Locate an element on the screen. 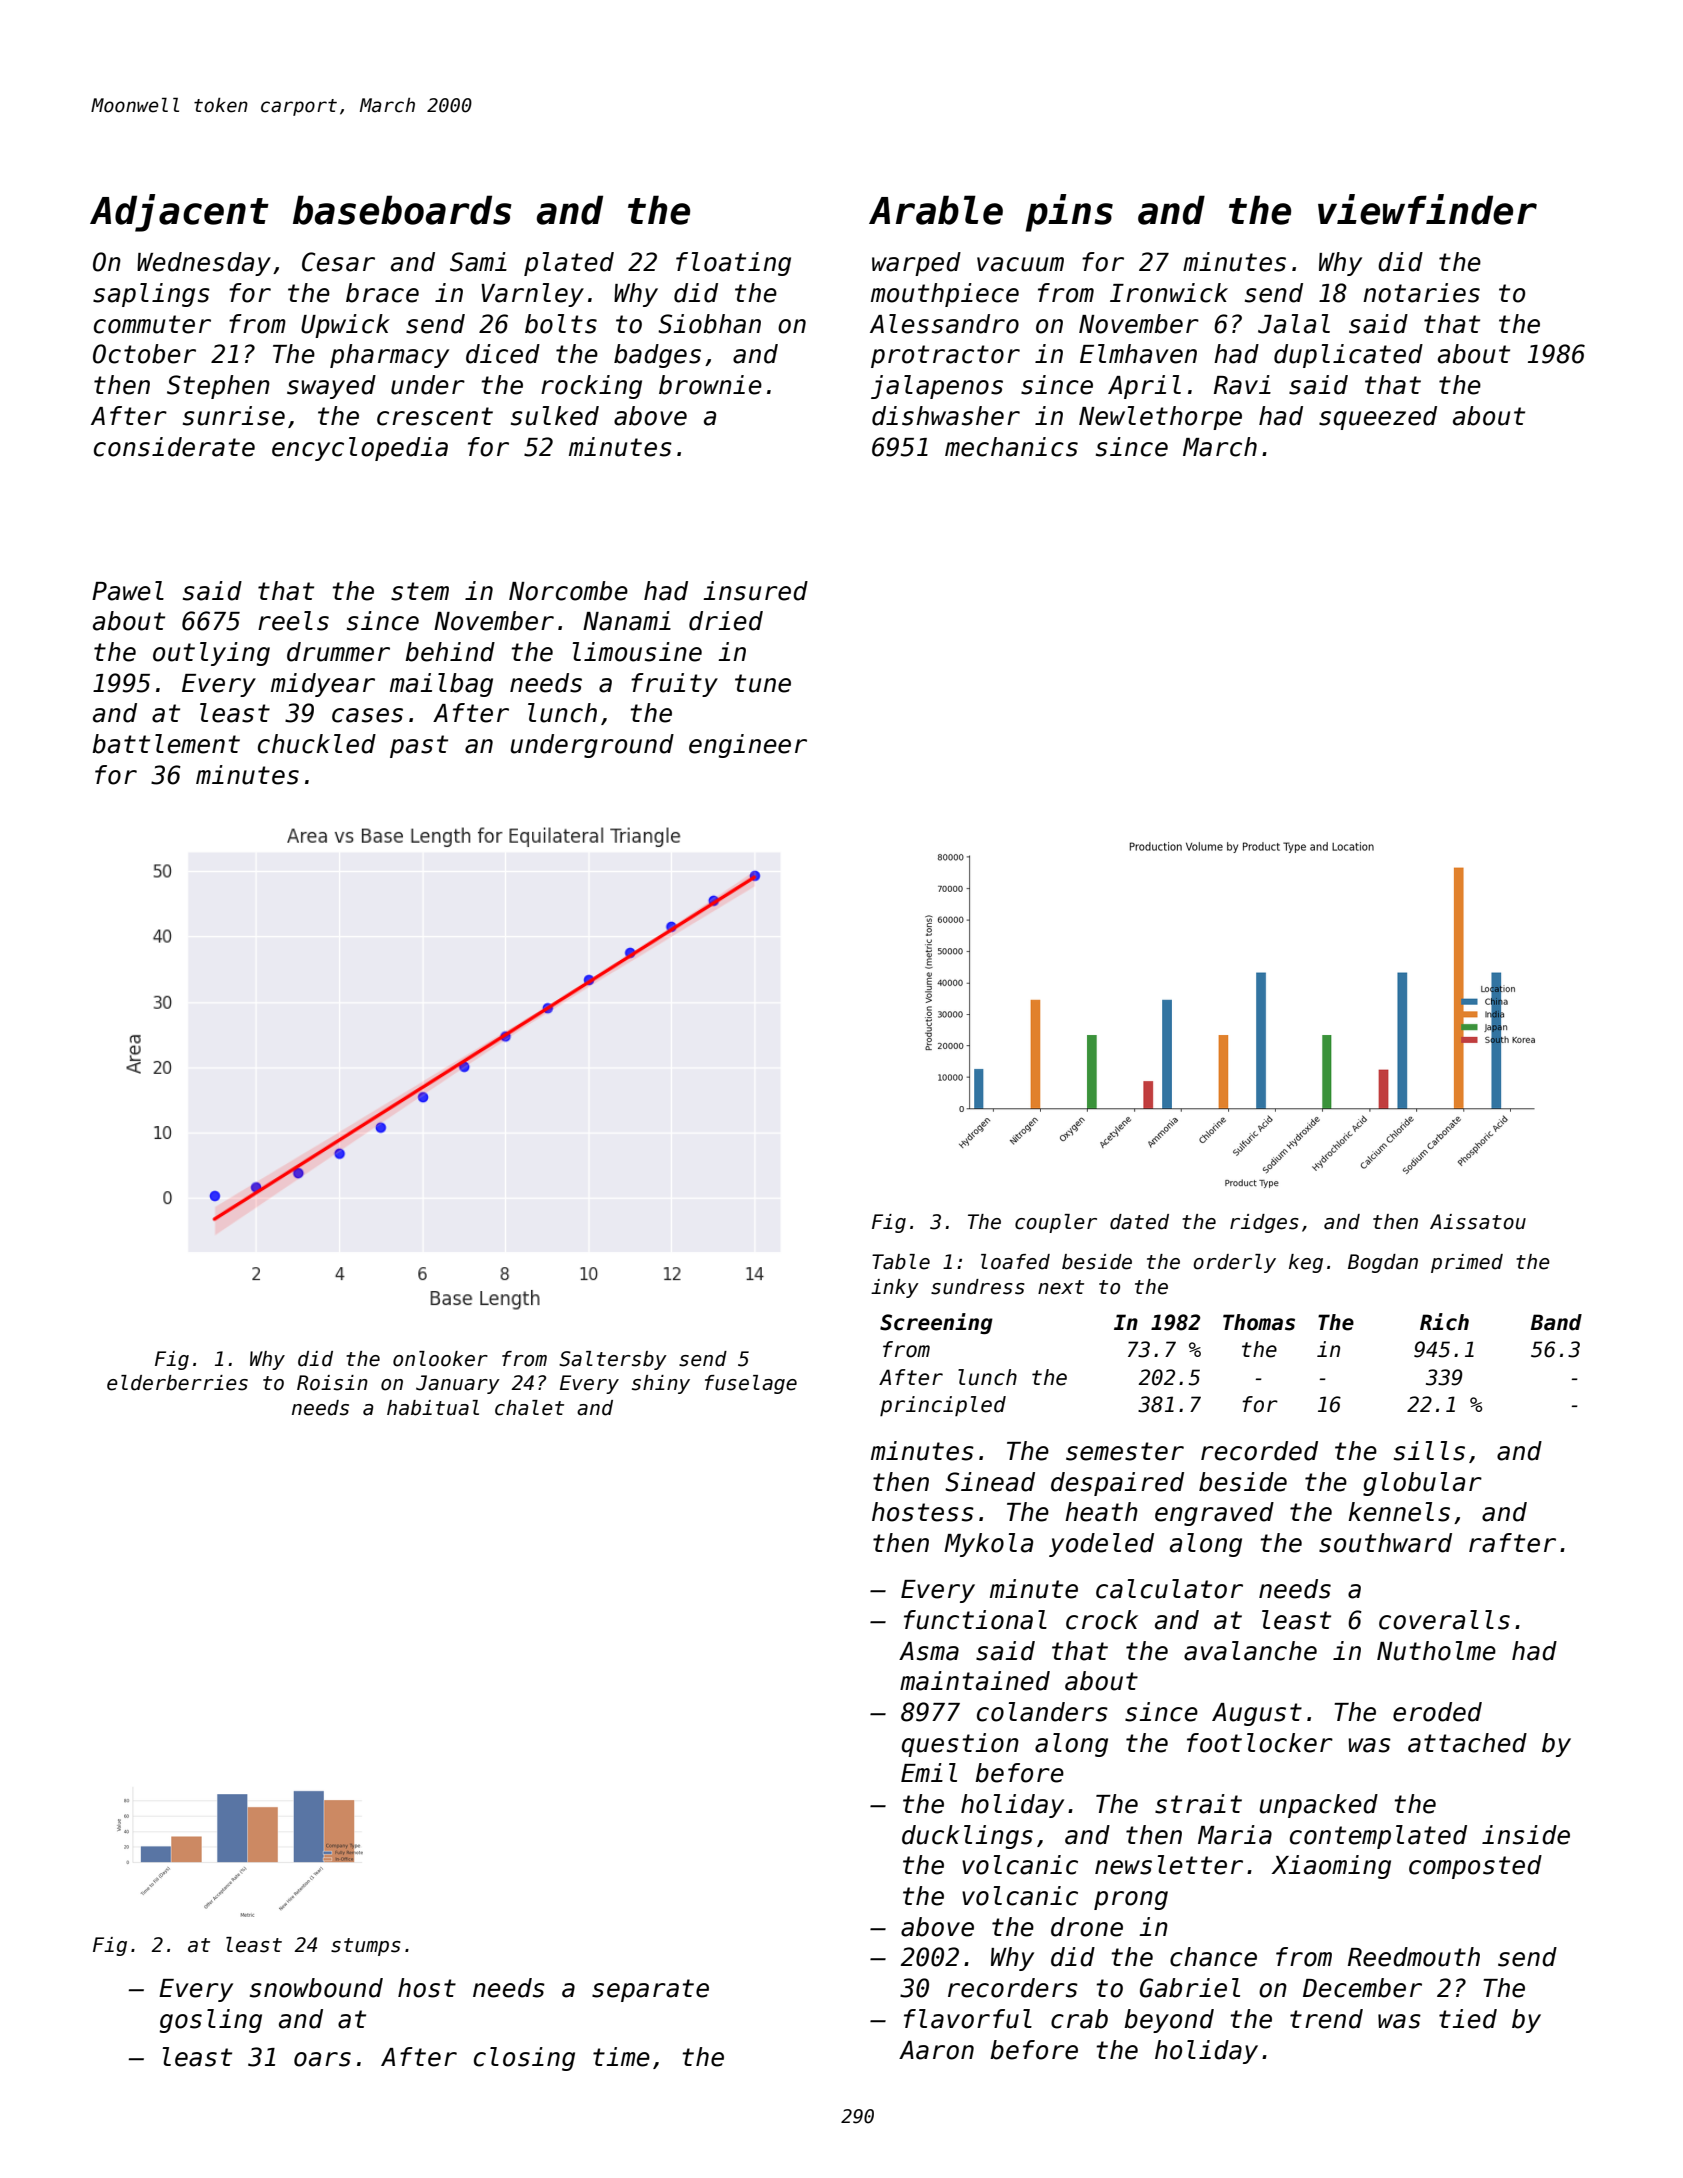 The height and width of the screenshot is (2178, 1683). saplings is located at coordinates (151, 295).
